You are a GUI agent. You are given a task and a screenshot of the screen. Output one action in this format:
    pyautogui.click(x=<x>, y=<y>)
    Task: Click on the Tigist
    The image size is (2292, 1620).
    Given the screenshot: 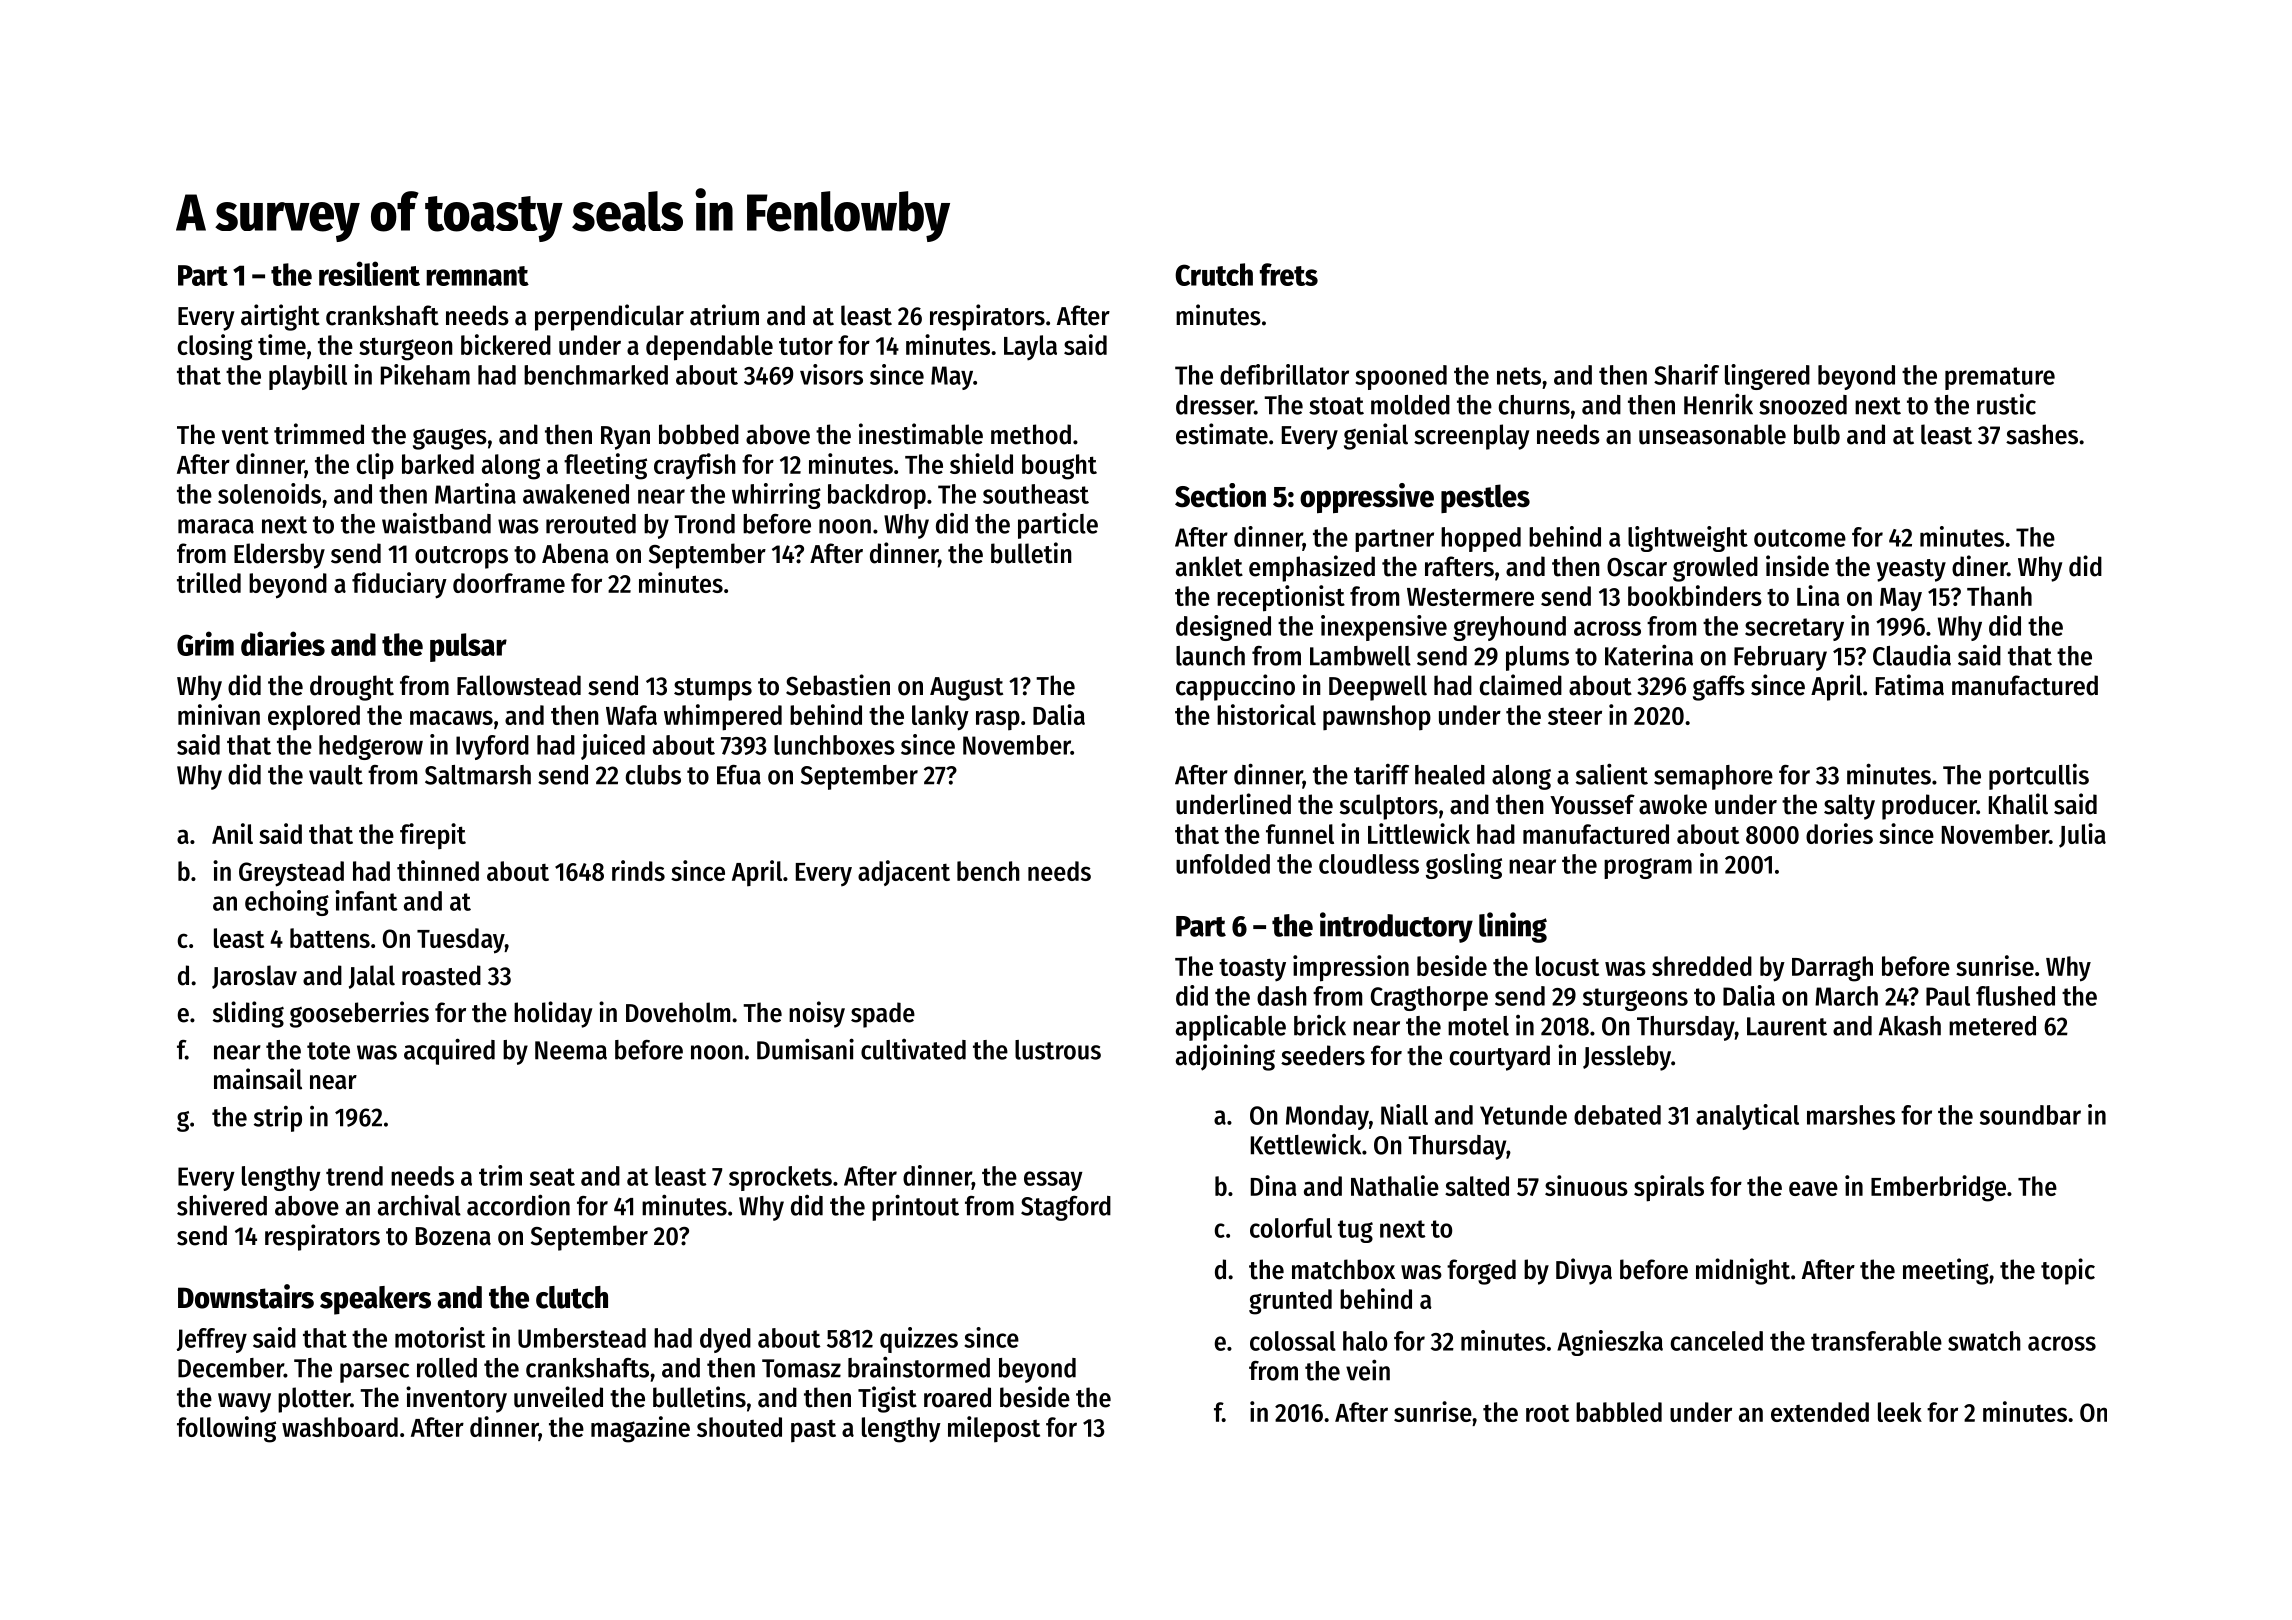 What is the action you would take?
    pyautogui.click(x=887, y=1399)
